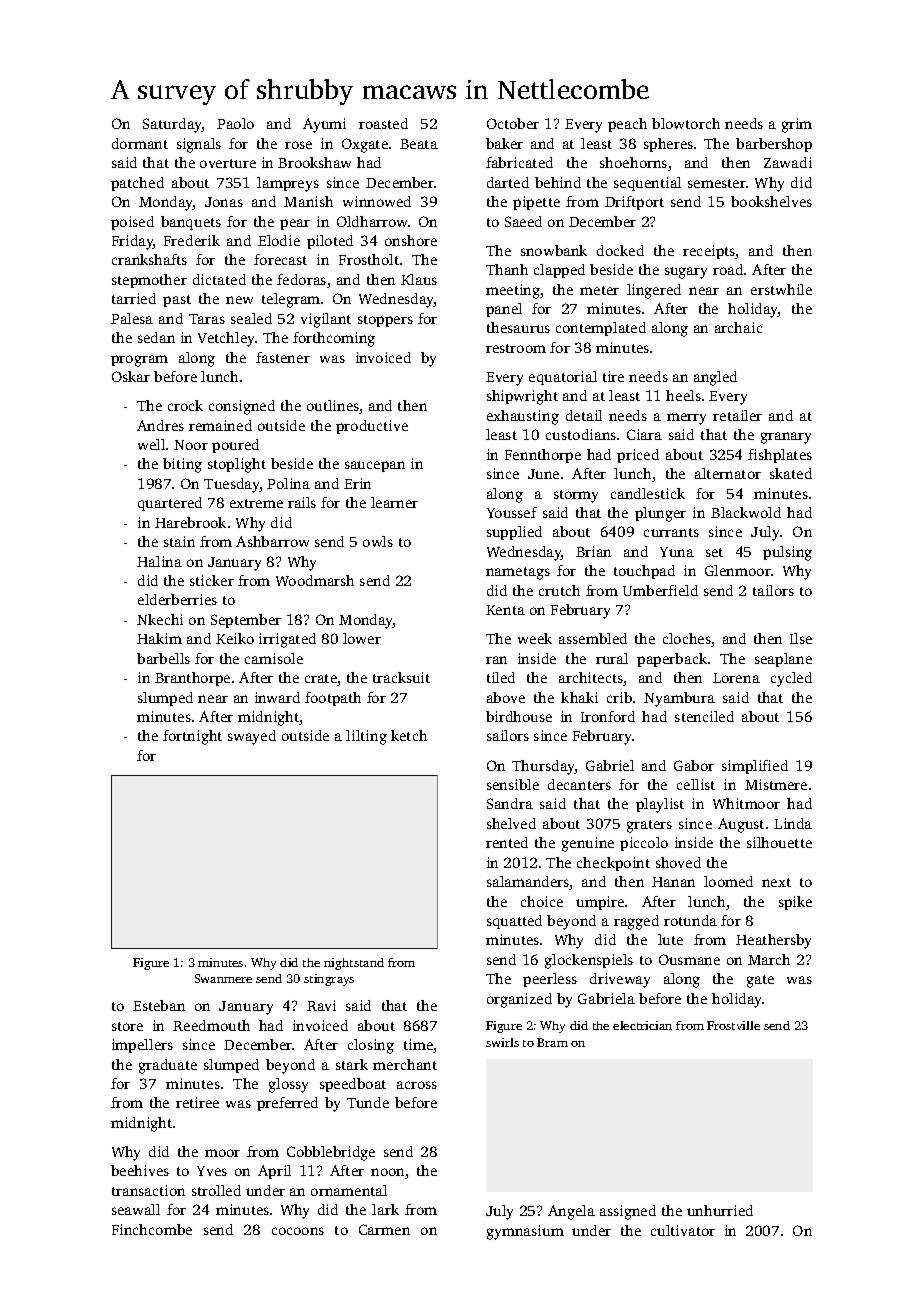 The width and height of the screenshot is (924, 1314). I want to click on October, so click(513, 123).
